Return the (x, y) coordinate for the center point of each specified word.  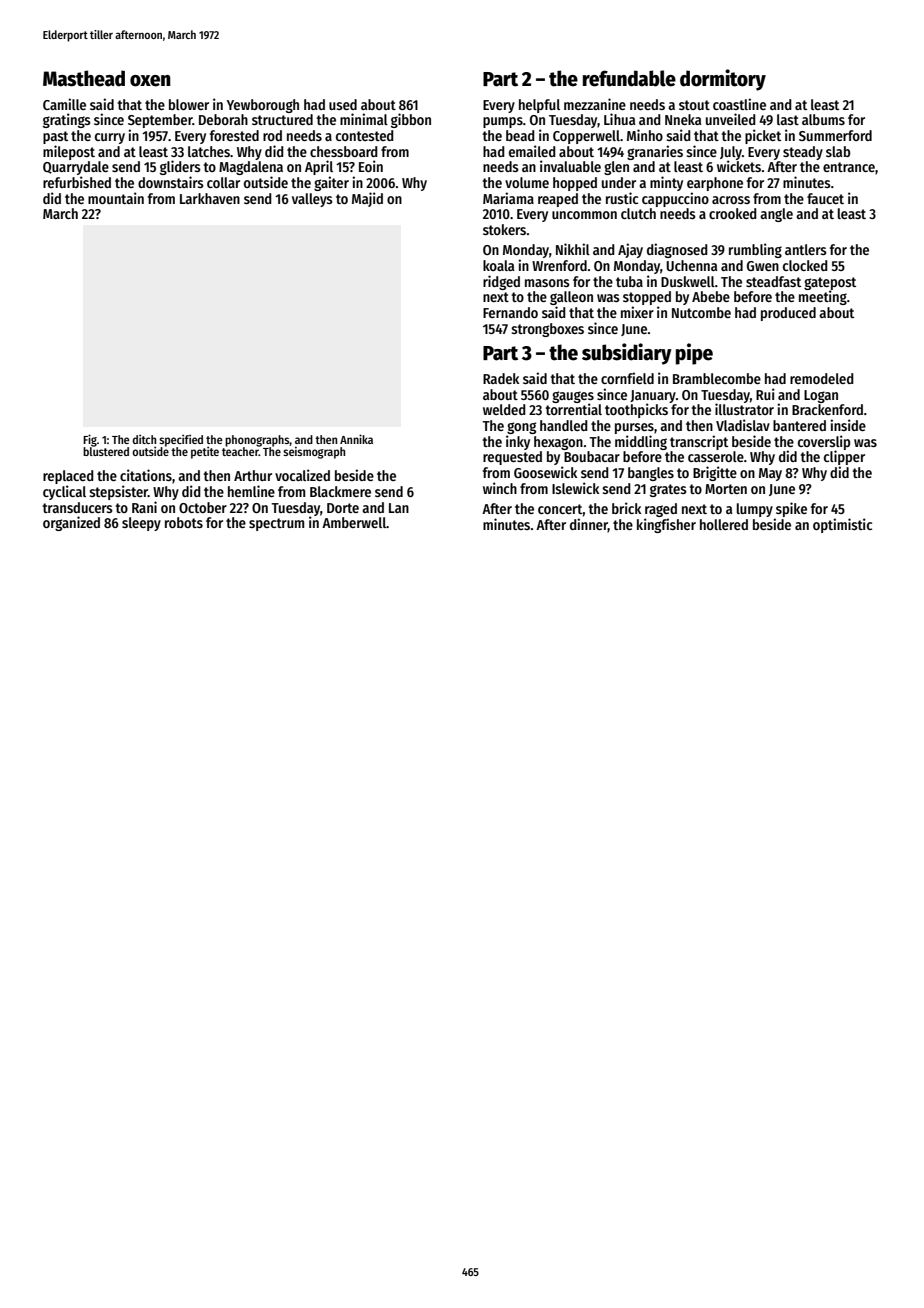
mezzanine (595, 104)
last (788, 119)
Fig (90, 440)
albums (823, 119)
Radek (501, 378)
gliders (180, 167)
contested (365, 135)
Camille (64, 104)
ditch (144, 439)
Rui (765, 394)
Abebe (711, 296)
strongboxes (547, 330)
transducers (77, 507)
